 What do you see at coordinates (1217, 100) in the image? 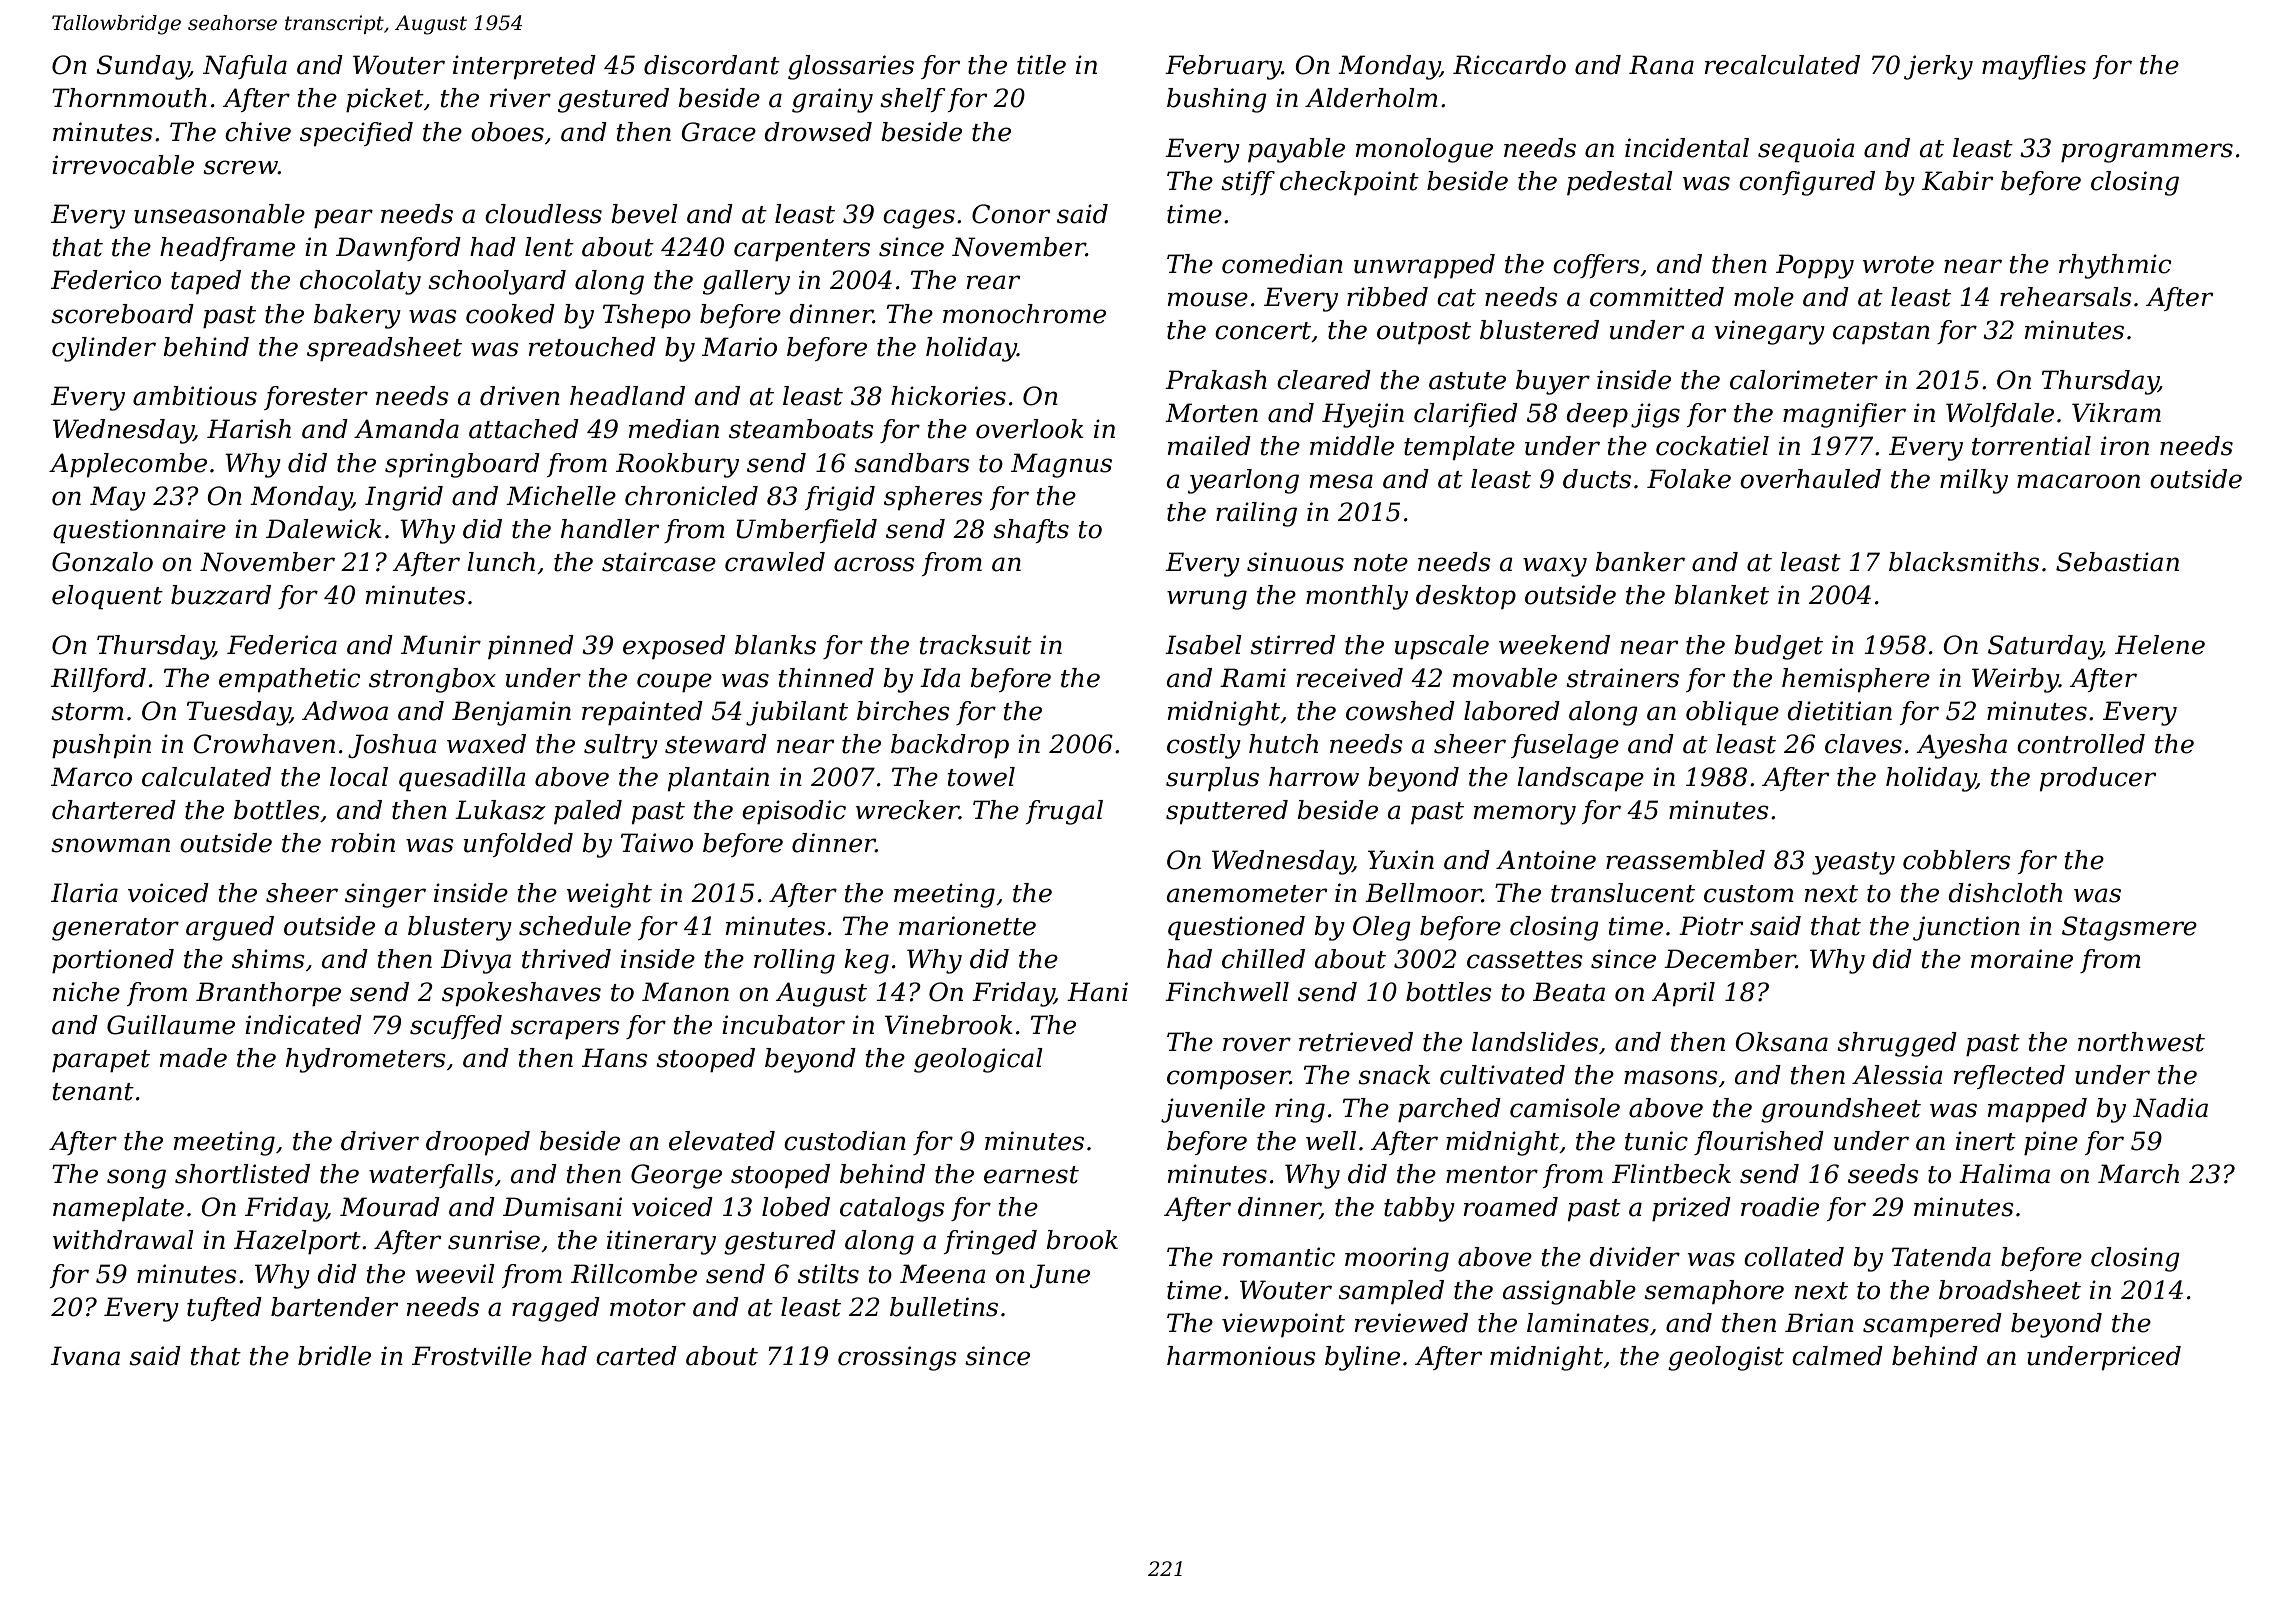
I see `bushing` at bounding box center [1217, 100].
